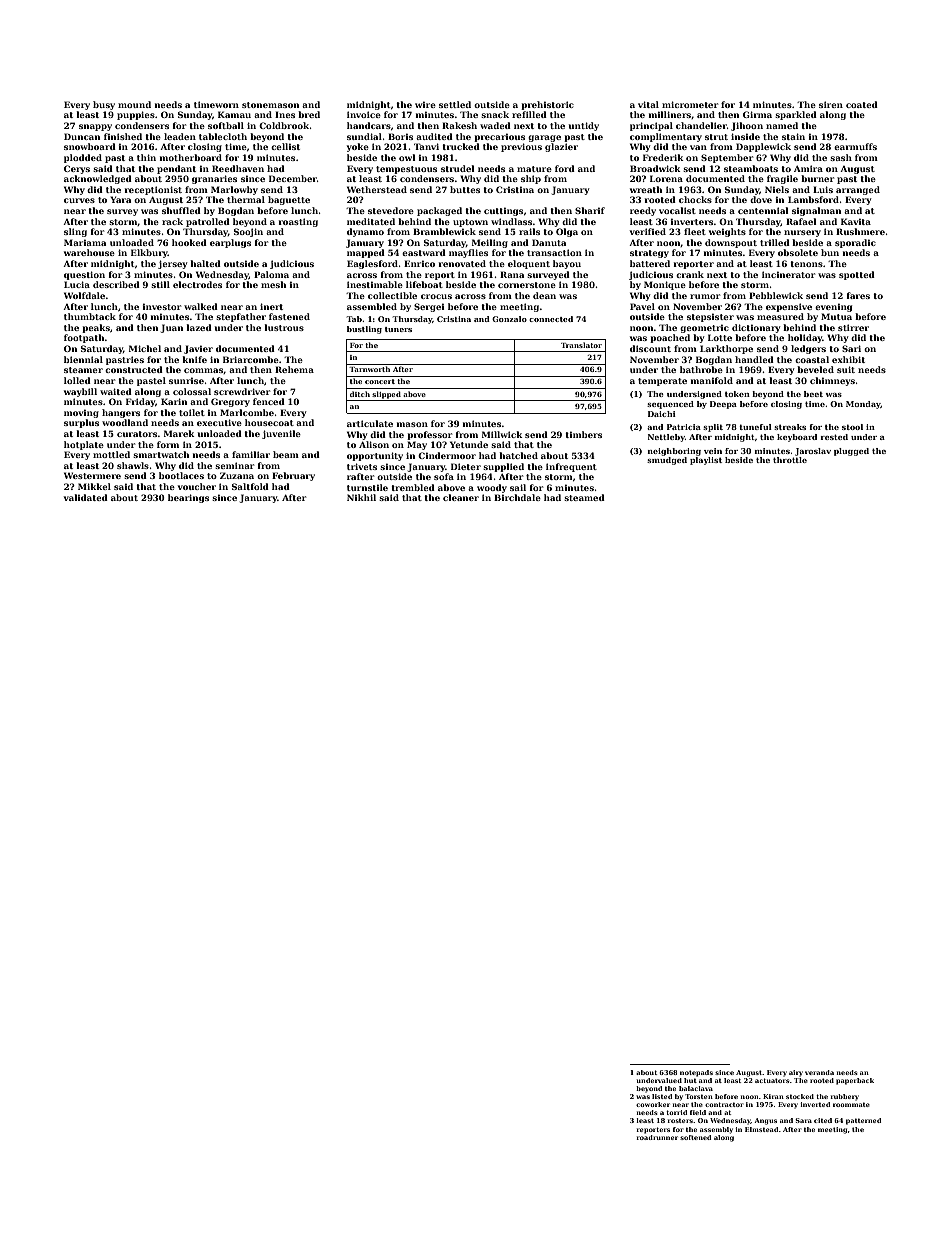  What do you see at coordinates (84, 445) in the document?
I see `hotplate` at bounding box center [84, 445].
